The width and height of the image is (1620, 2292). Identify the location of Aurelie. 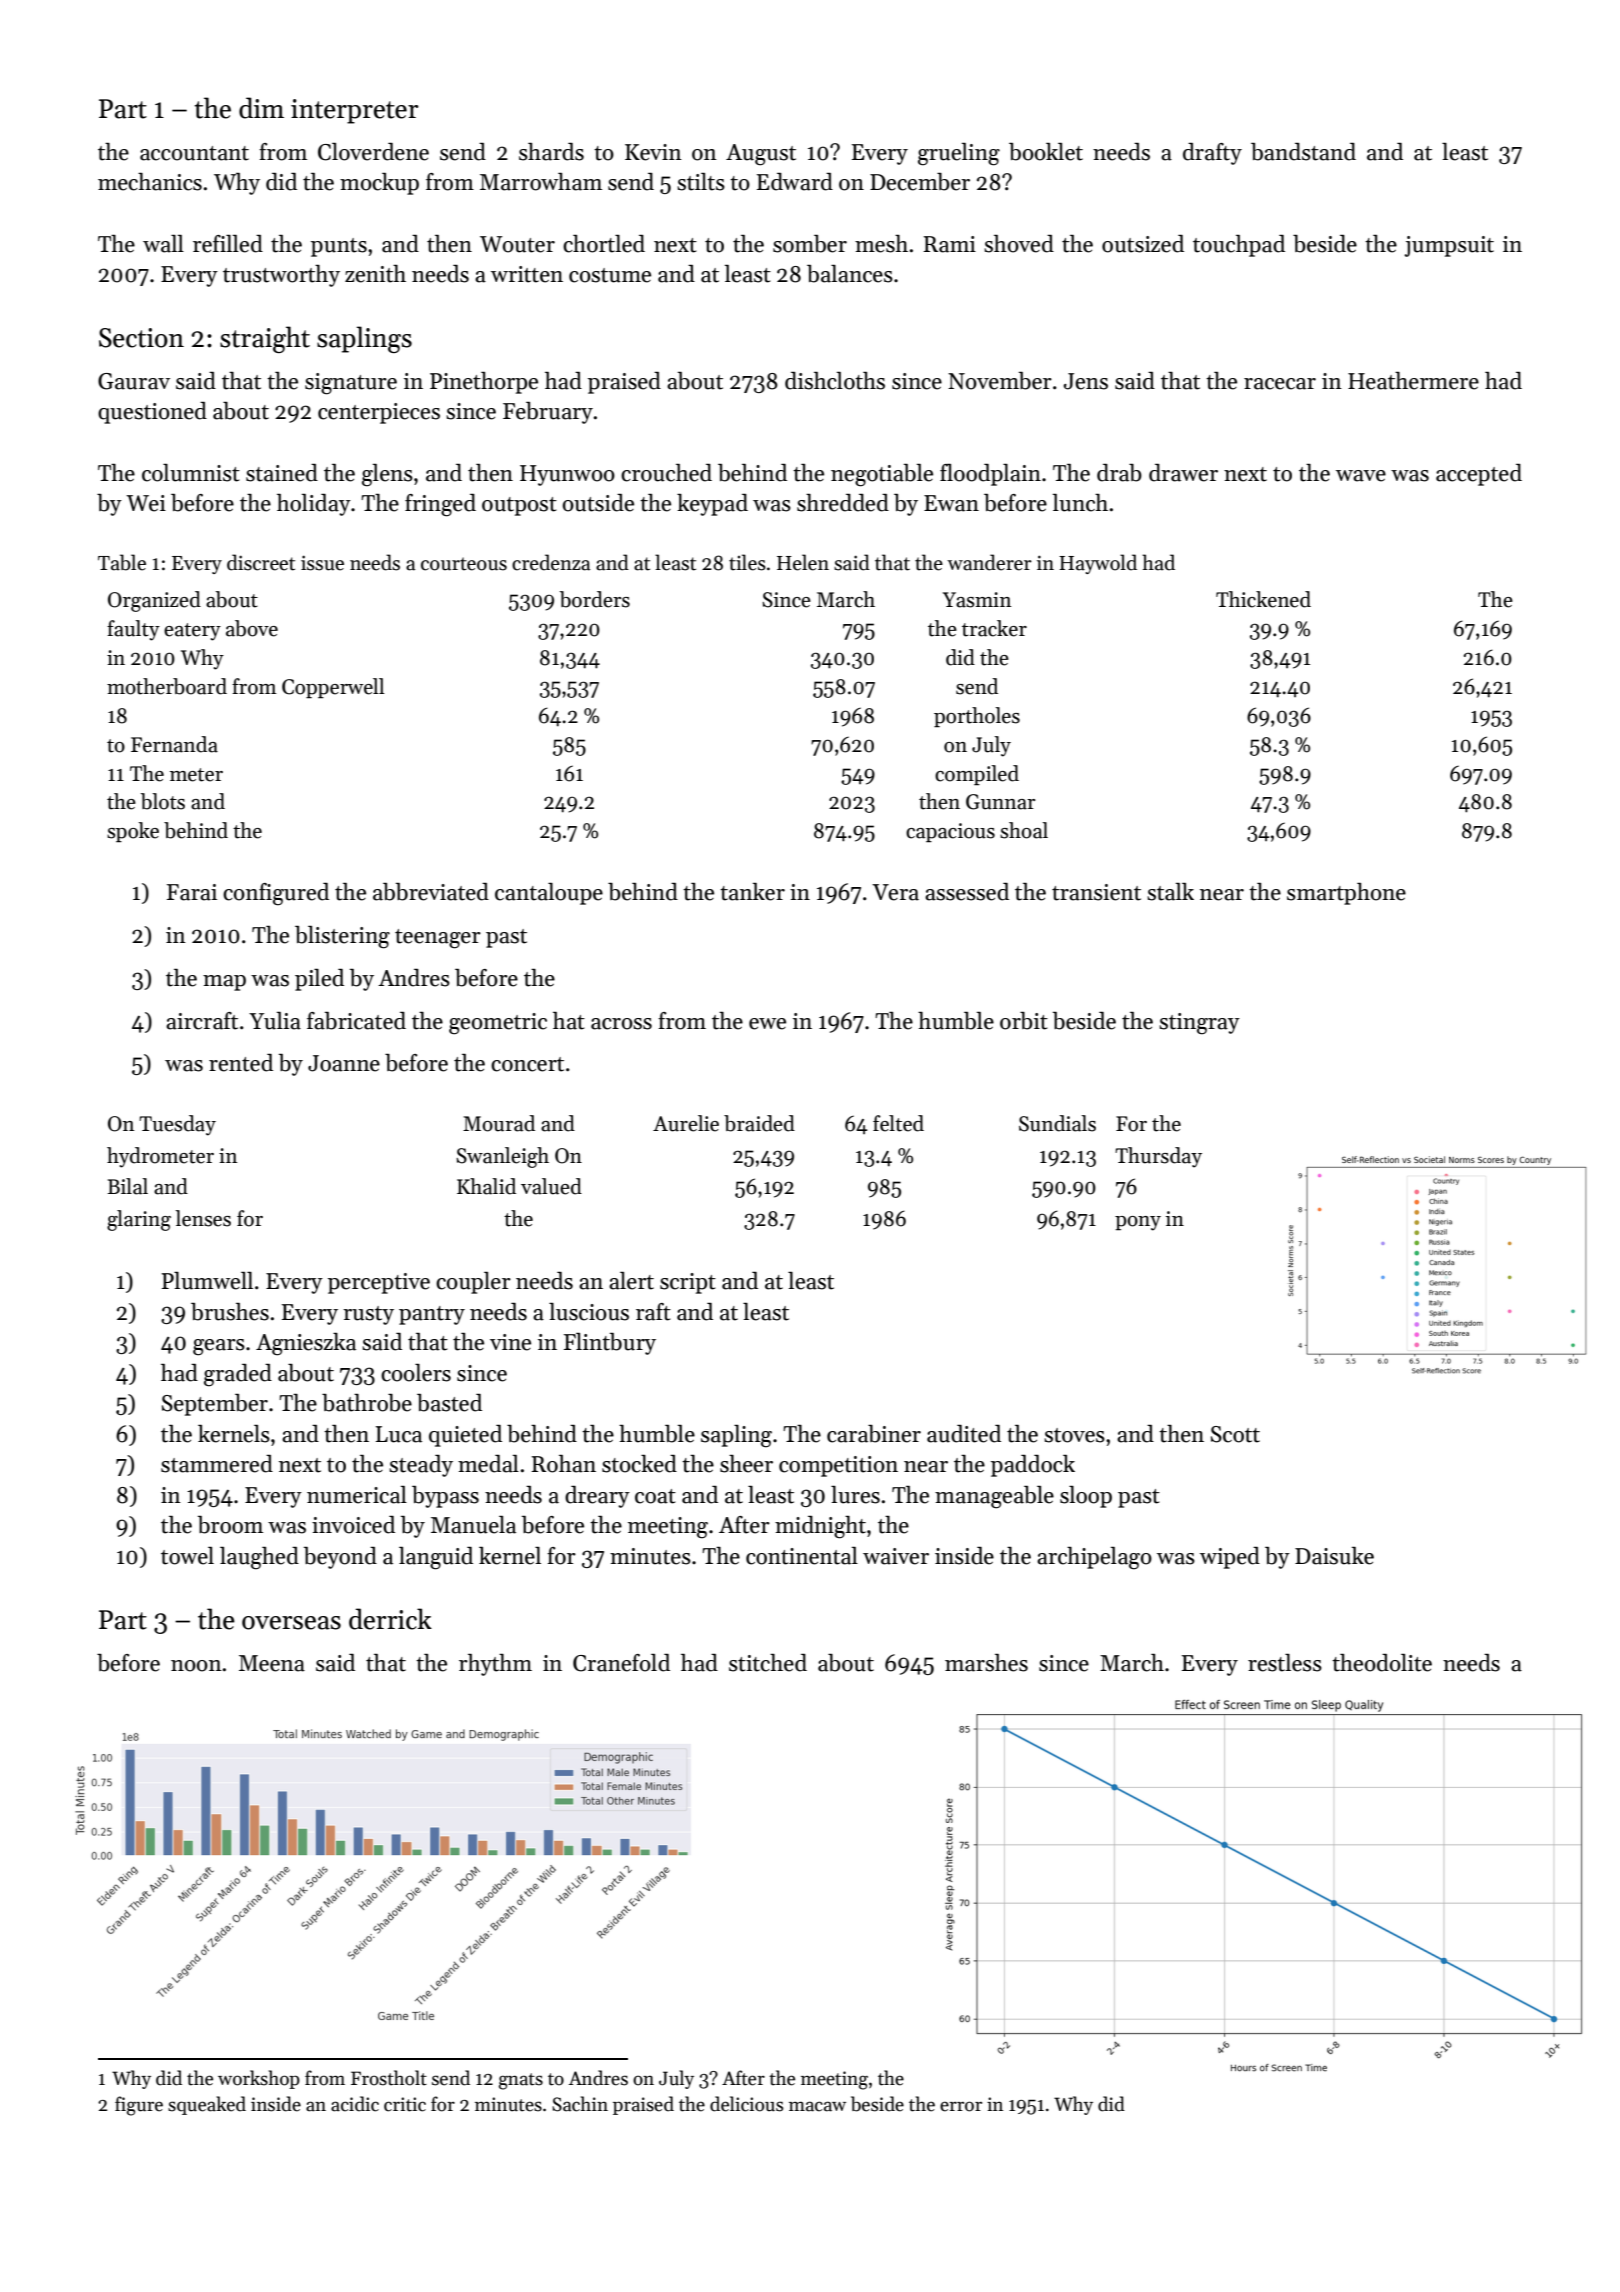
(686, 1123).
